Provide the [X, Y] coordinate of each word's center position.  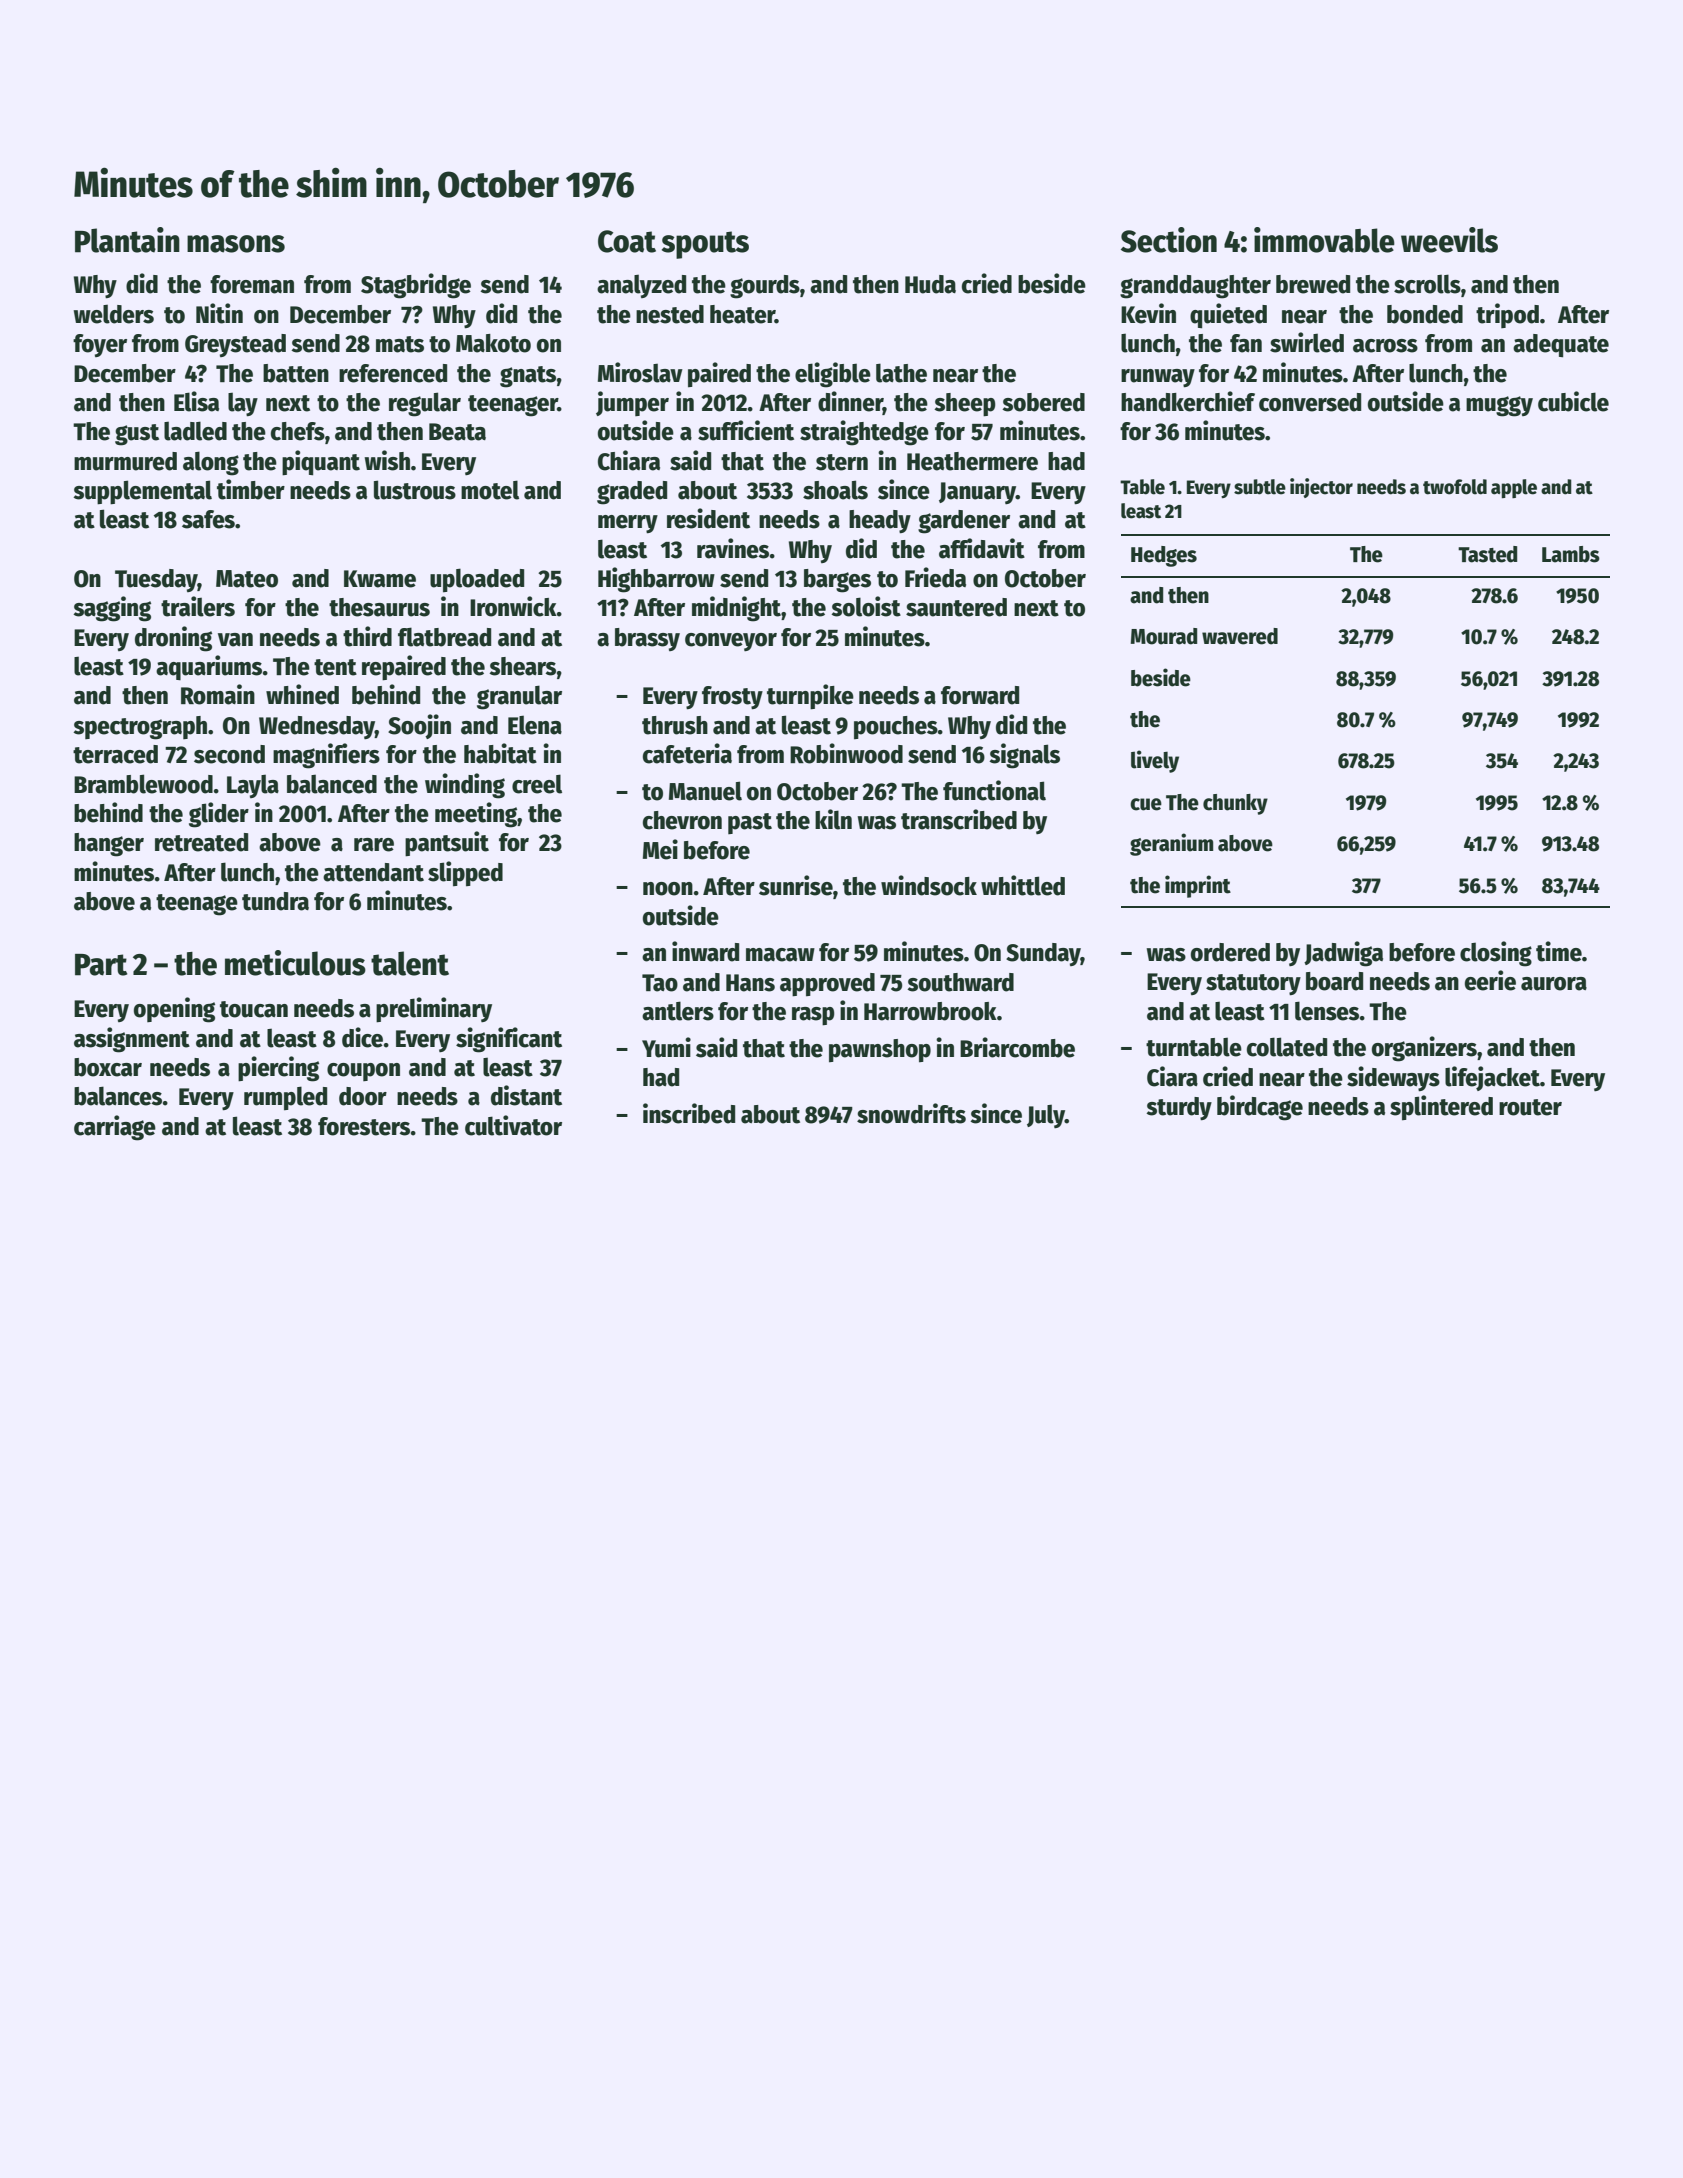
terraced [115, 754]
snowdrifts [911, 1113]
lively [1155, 761]
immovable [1324, 240]
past [750, 823]
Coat [627, 241]
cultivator [513, 1125]
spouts [705, 245]
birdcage [1260, 1108]
